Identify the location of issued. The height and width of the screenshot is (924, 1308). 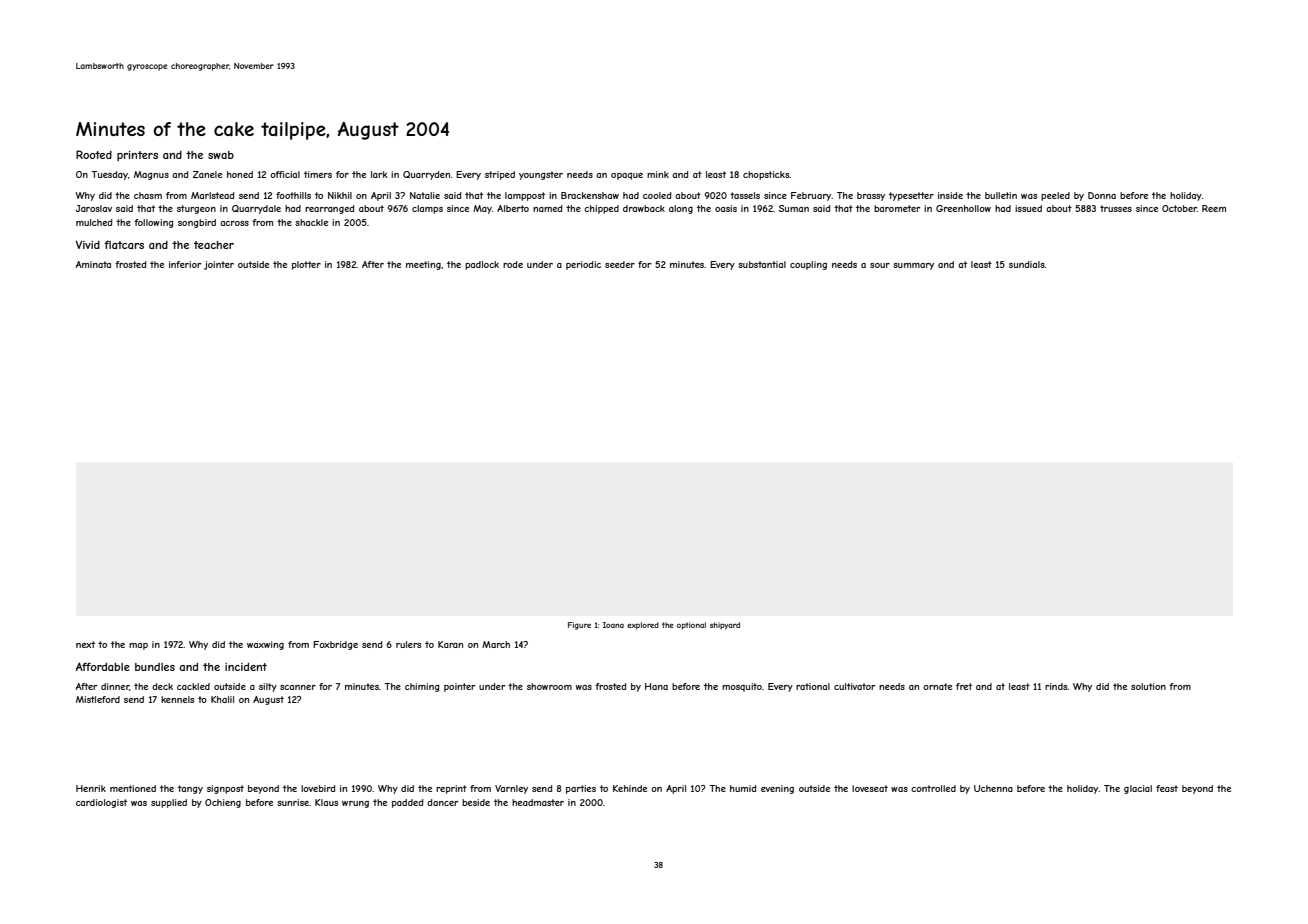
(1028, 208).
